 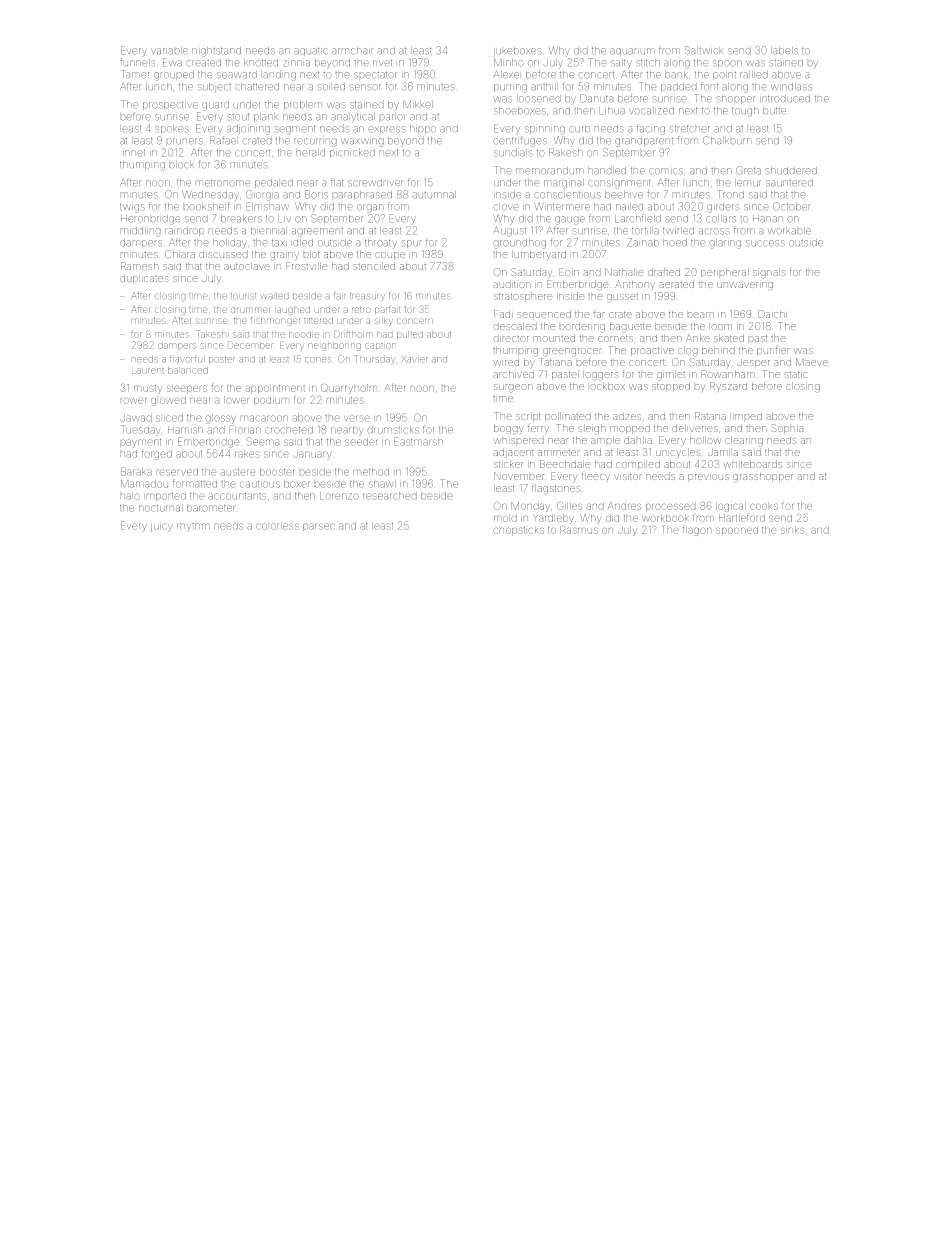 I want to click on Eastmarsh, so click(x=418, y=441).
